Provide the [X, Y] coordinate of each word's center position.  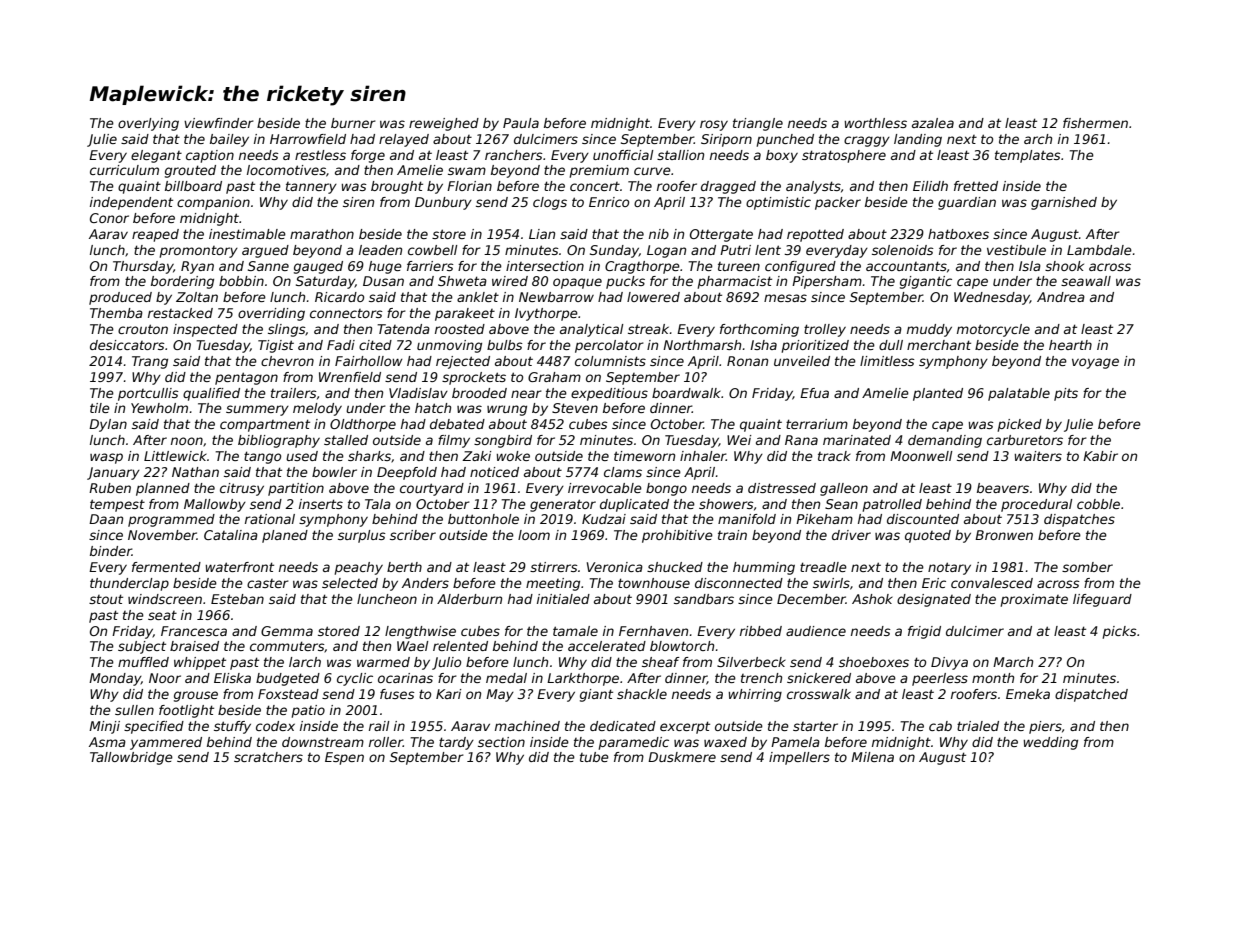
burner [353, 123]
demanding [945, 441]
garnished [1064, 203]
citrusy [242, 489]
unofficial [623, 155]
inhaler [703, 456]
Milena [872, 757]
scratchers [268, 757]
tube [594, 757]
